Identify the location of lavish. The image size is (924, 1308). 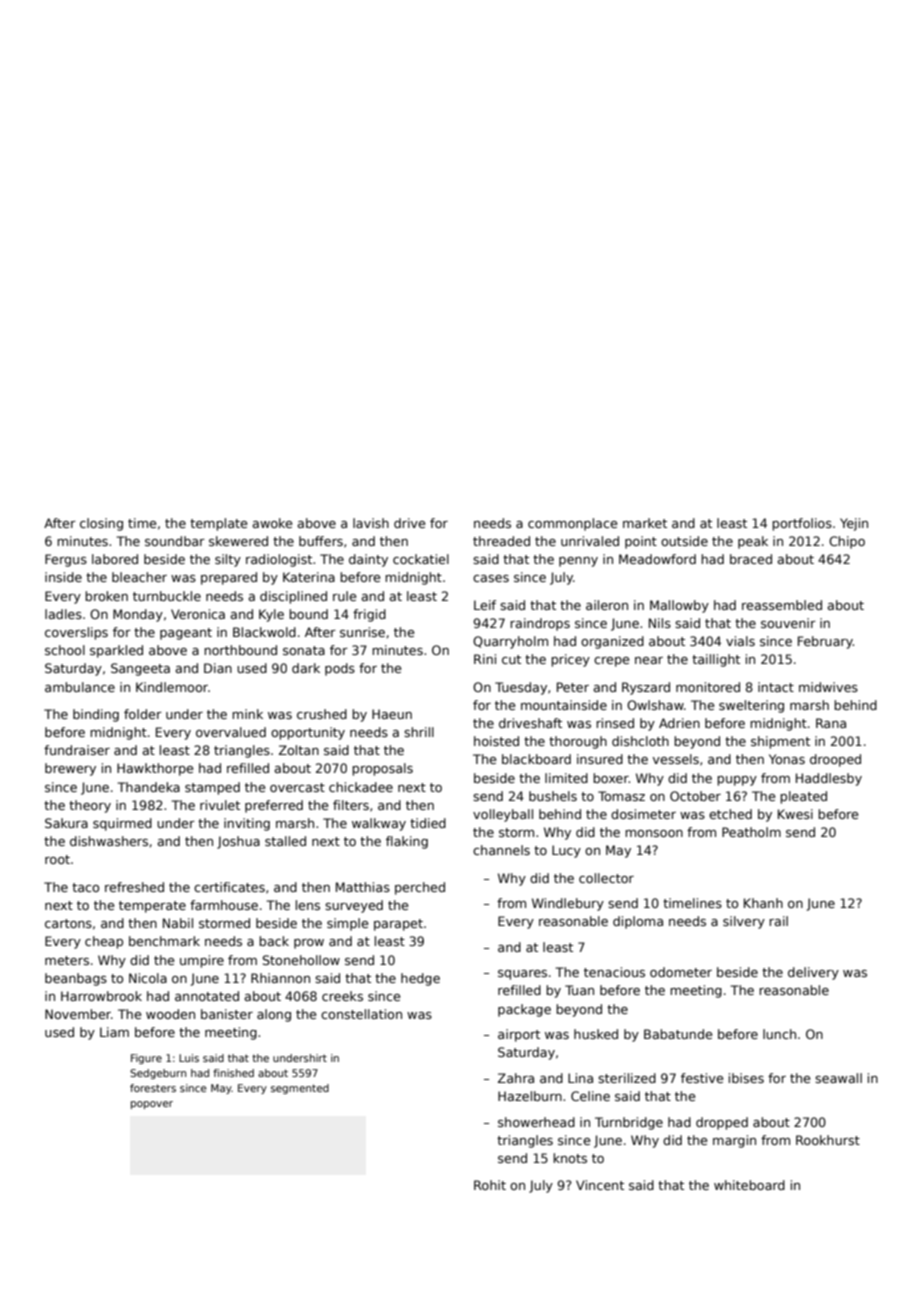
(371, 523).
